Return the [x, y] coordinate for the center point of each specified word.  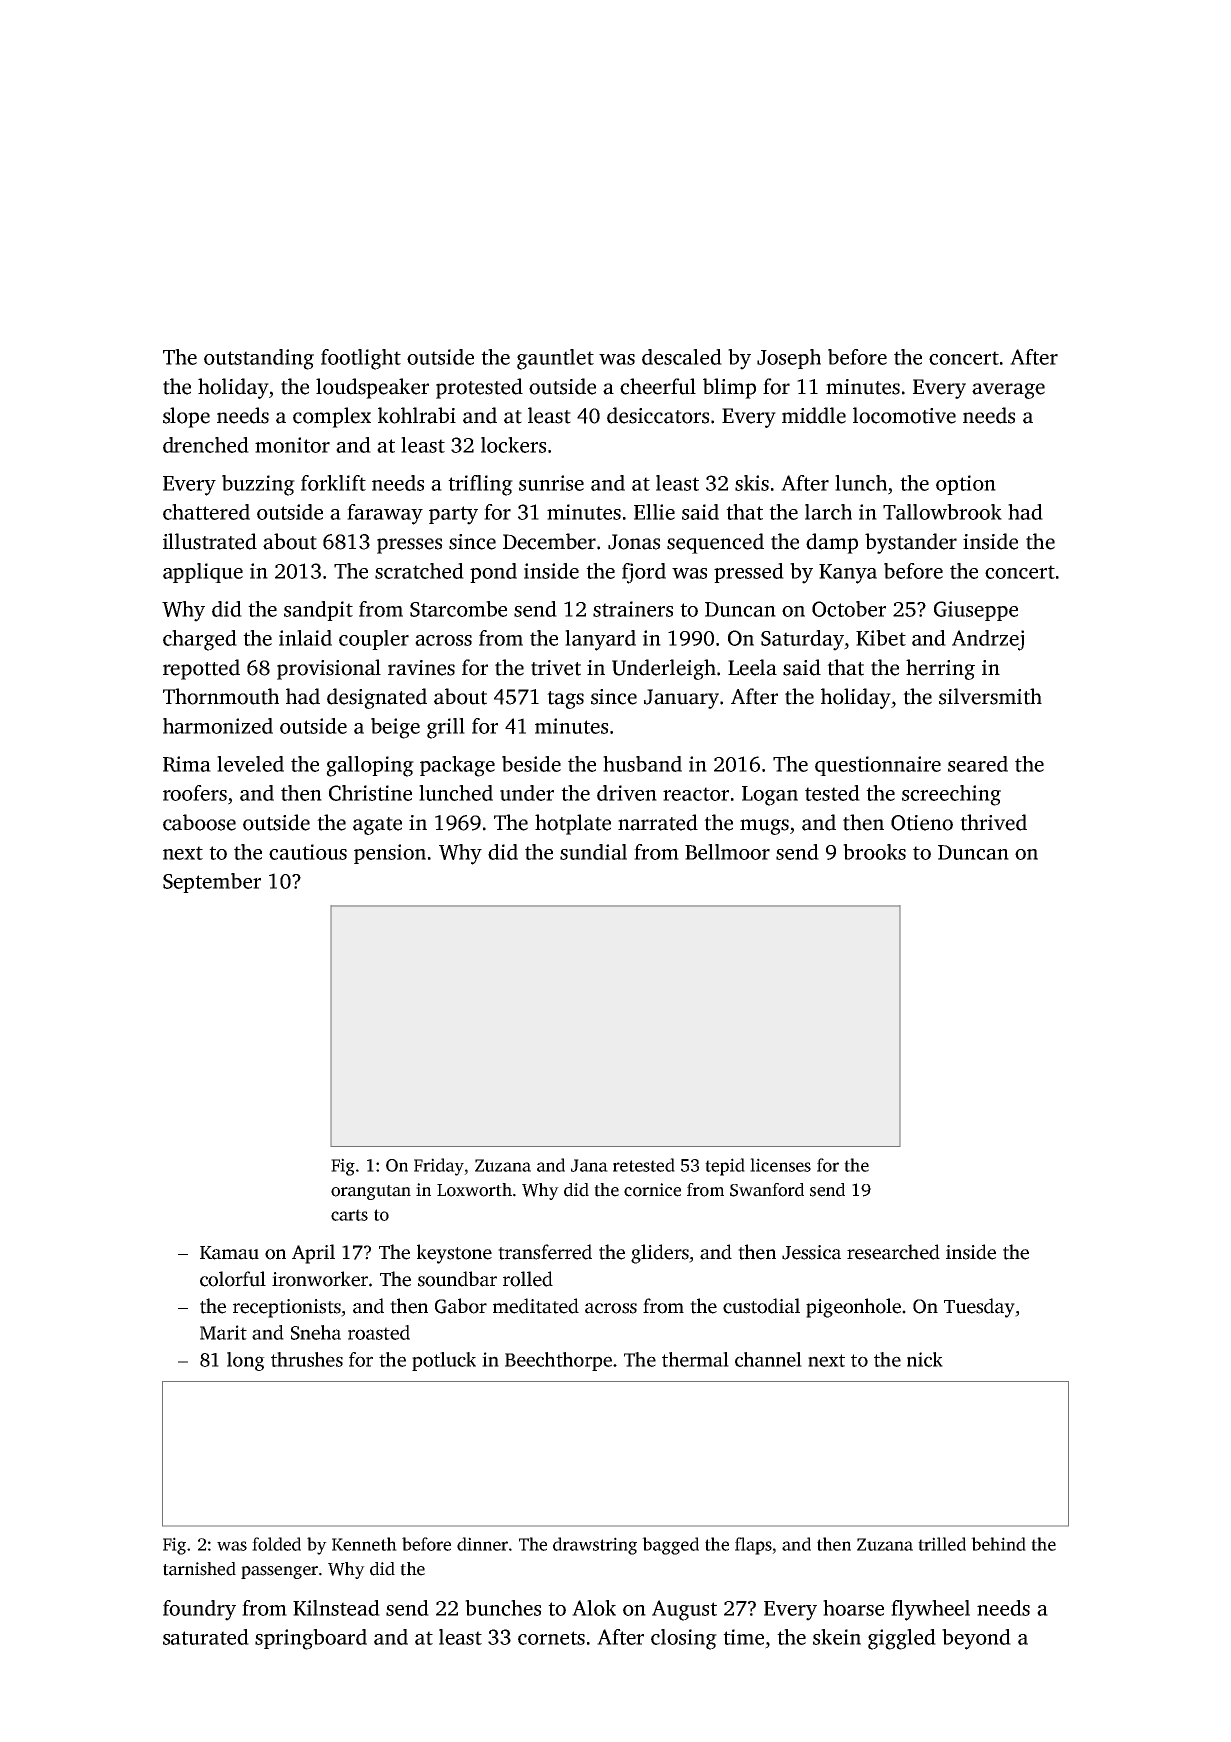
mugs [764, 827]
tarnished [199, 1569]
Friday [439, 1167]
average [1008, 391]
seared [978, 764]
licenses [780, 1165]
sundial [593, 852]
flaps [753, 1546]
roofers [195, 793]
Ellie [654, 512]
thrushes [307, 1359]
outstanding [259, 359]
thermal [695, 1359]
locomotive [904, 415]
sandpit [318, 611]
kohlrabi [417, 415]
